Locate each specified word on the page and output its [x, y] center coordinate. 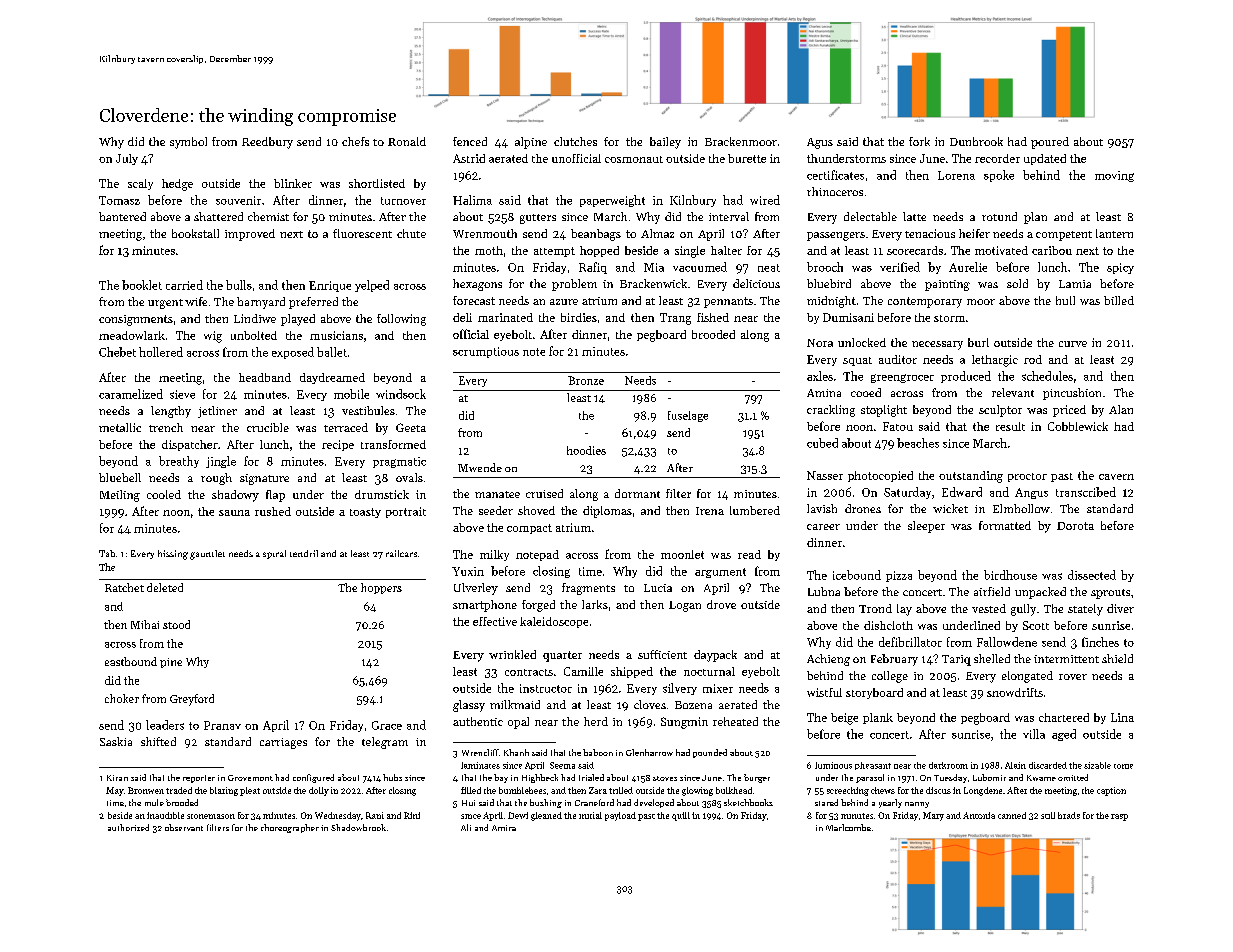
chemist [268, 216]
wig [213, 337]
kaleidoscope [554, 622]
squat [857, 361]
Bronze [586, 380]
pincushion [1072, 394]
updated [1045, 159]
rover [1073, 677]
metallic [120, 427]
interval [729, 216]
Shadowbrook [358, 827]
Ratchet [124, 587]
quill [681, 816]
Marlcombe [848, 827]
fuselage [688, 416]
